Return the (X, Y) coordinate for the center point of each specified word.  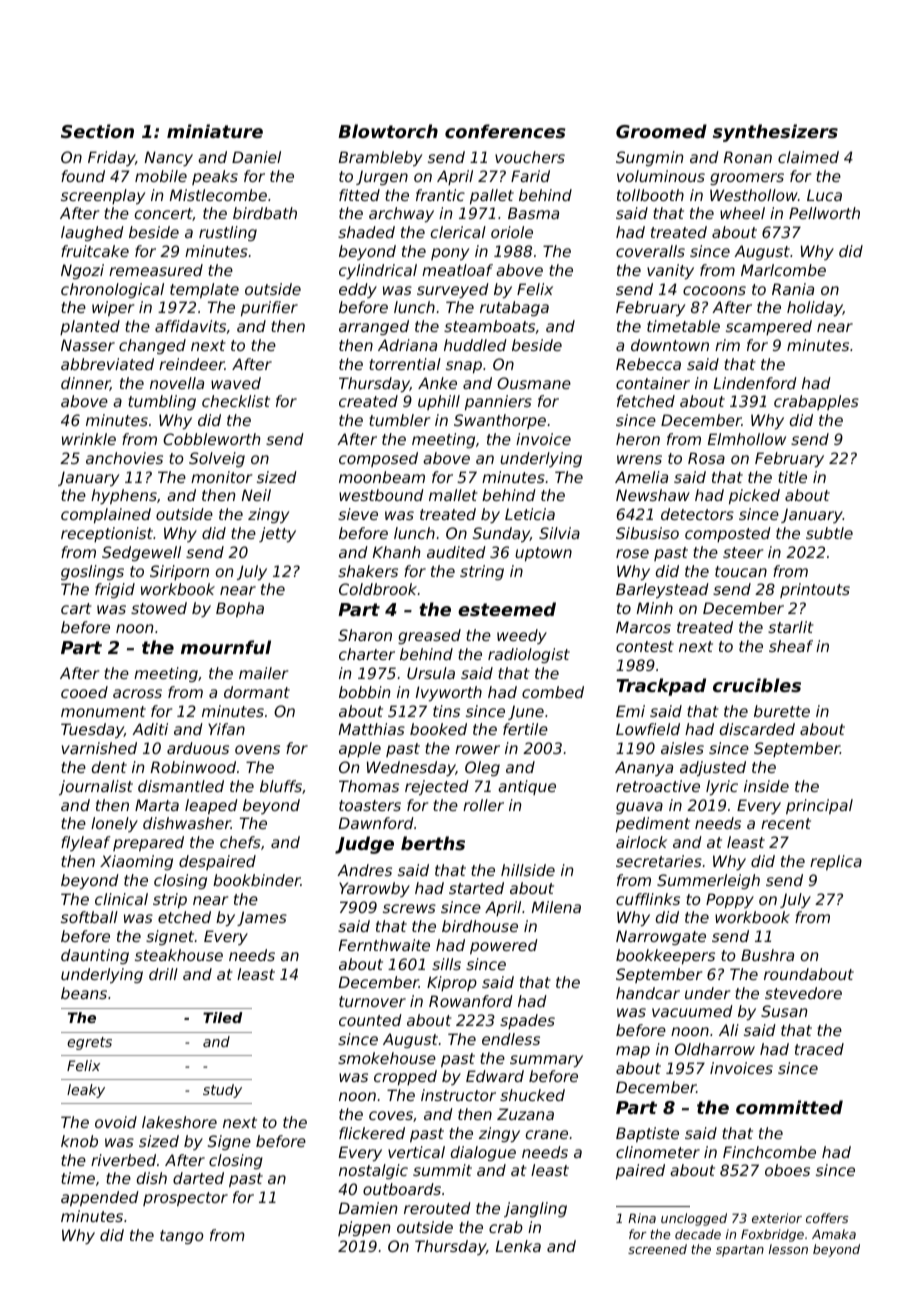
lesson (788, 1249)
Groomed (661, 131)
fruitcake (95, 251)
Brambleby (380, 158)
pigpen (364, 1228)
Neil (256, 495)
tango (182, 1237)
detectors (697, 514)
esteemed (507, 609)
